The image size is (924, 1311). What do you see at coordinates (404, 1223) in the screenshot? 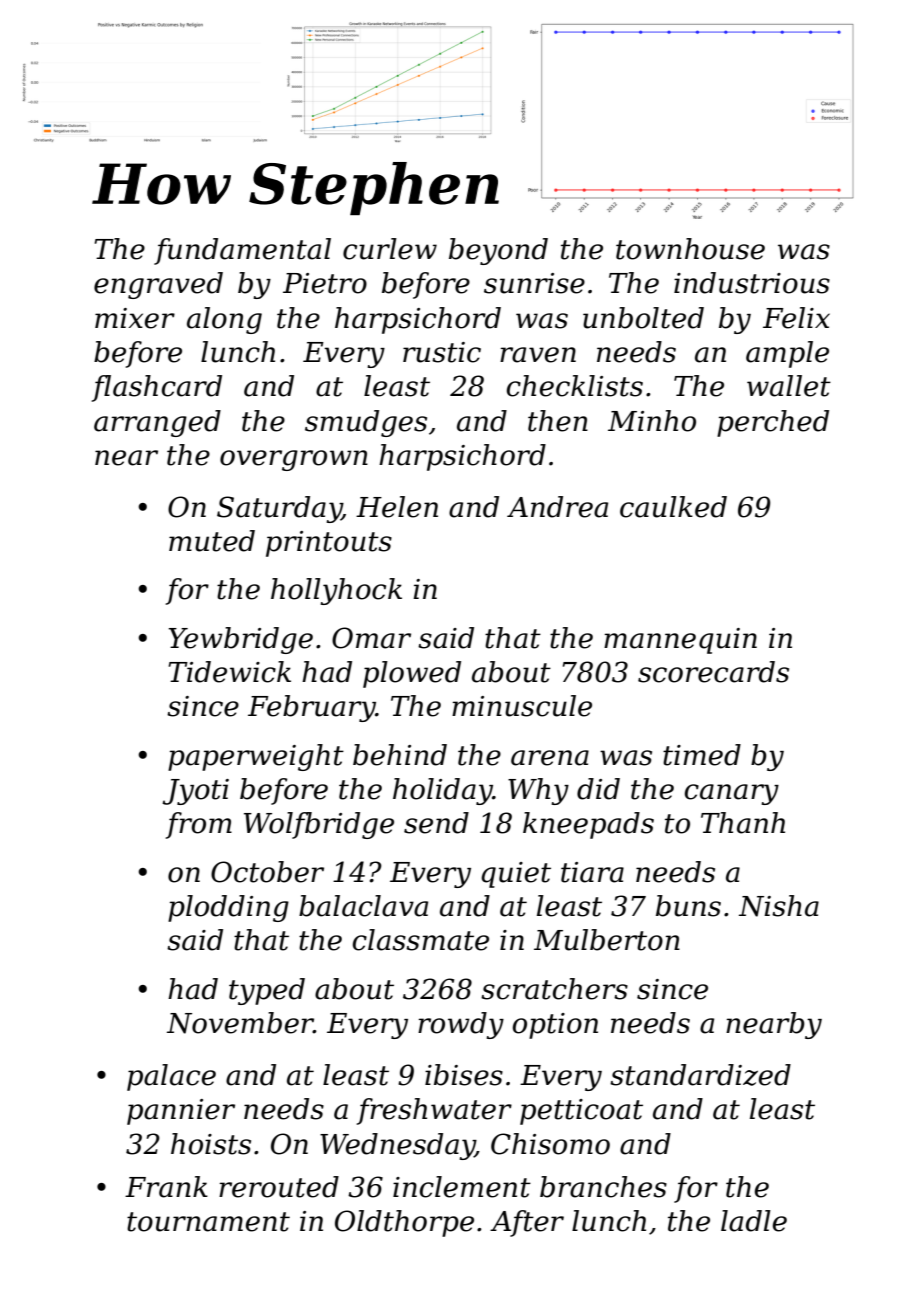
I see `Oldthorpe` at bounding box center [404, 1223].
